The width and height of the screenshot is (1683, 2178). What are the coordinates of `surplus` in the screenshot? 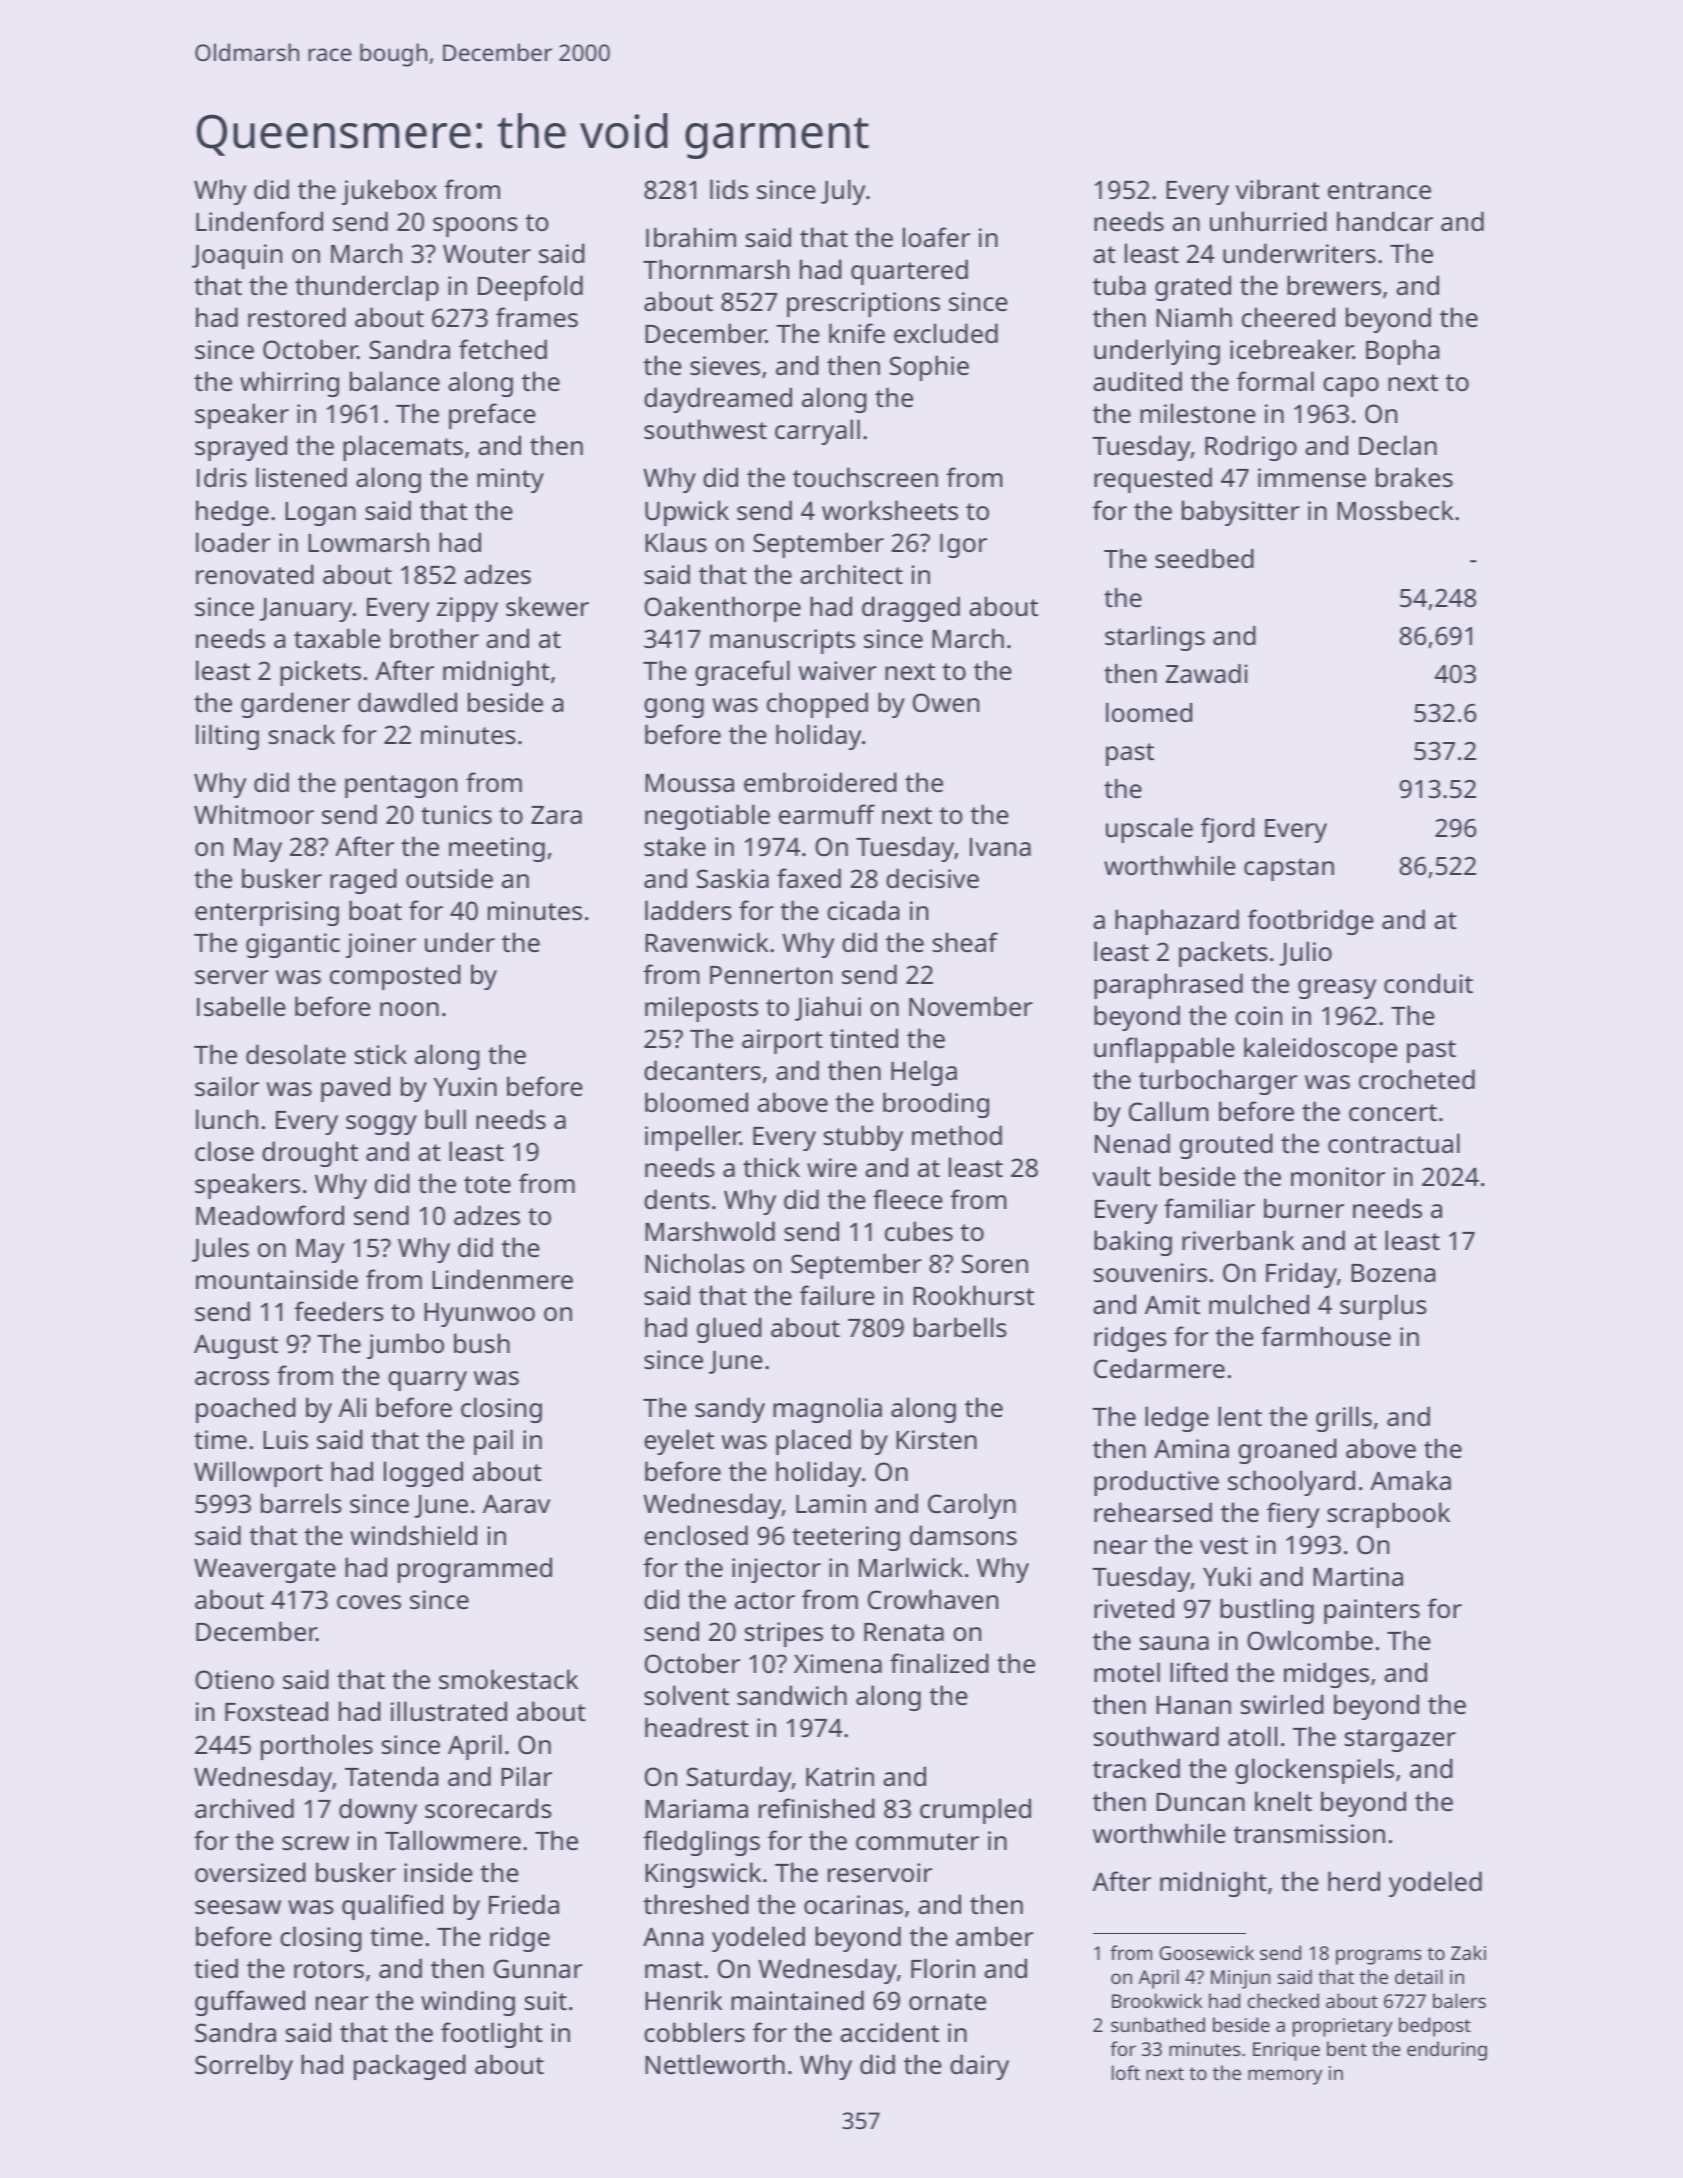 It's located at (1383, 1307).
